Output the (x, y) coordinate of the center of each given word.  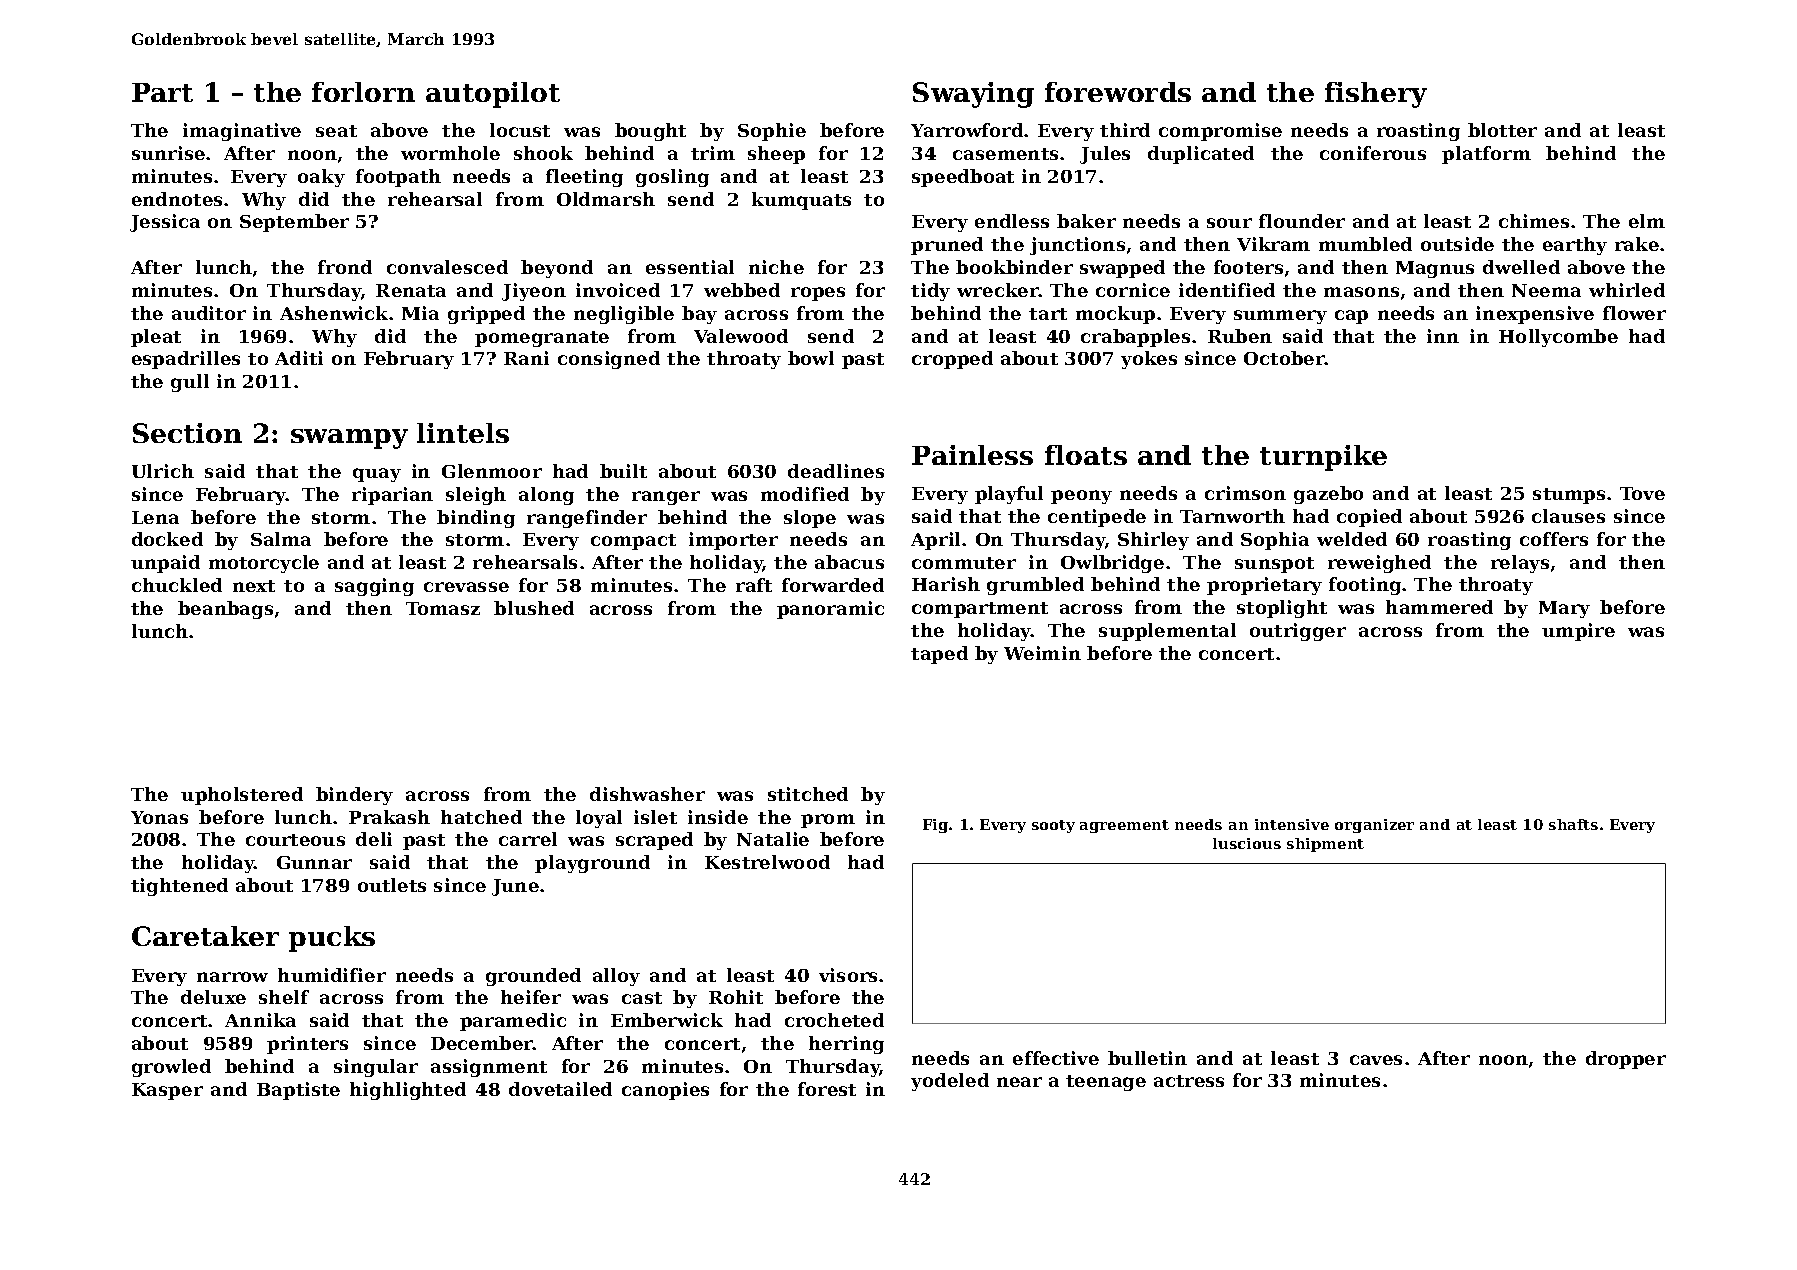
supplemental (1167, 632)
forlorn (363, 92)
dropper (1626, 1060)
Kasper (167, 1091)
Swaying (973, 95)
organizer (1374, 826)
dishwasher (647, 794)
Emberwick (667, 1020)
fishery (1376, 95)
